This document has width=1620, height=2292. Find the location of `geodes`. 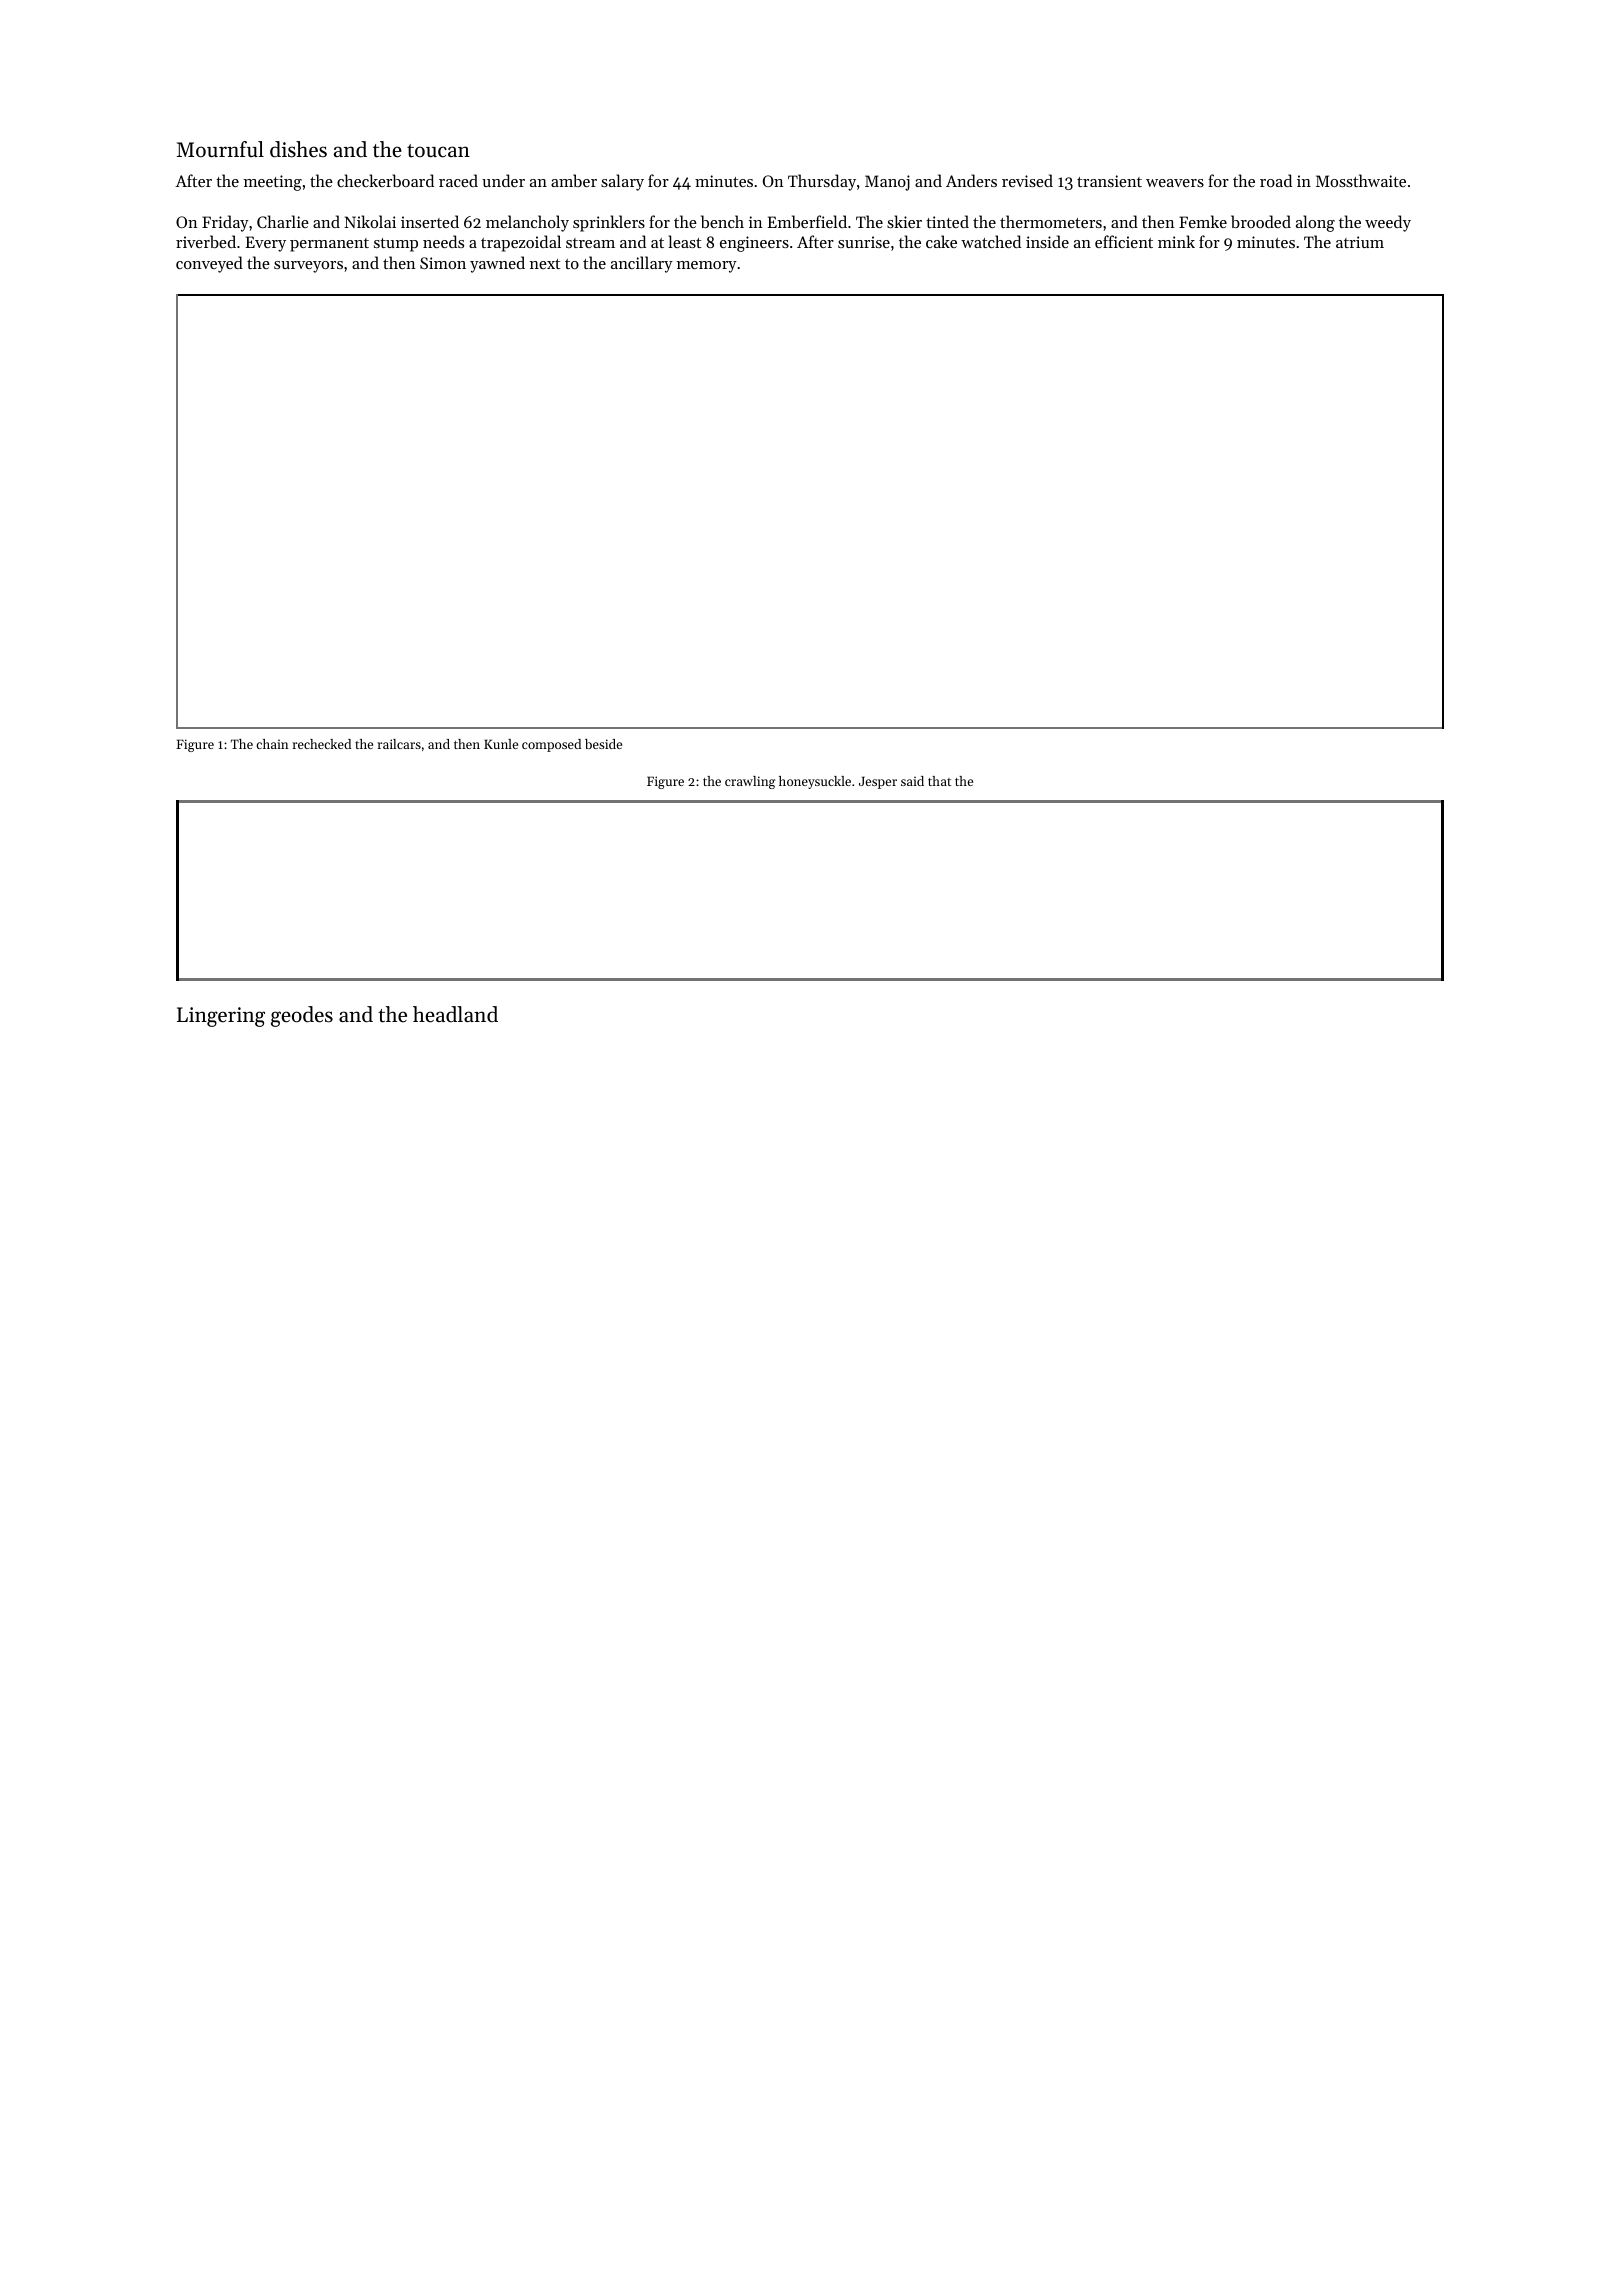

geodes is located at coordinates (302, 1016).
